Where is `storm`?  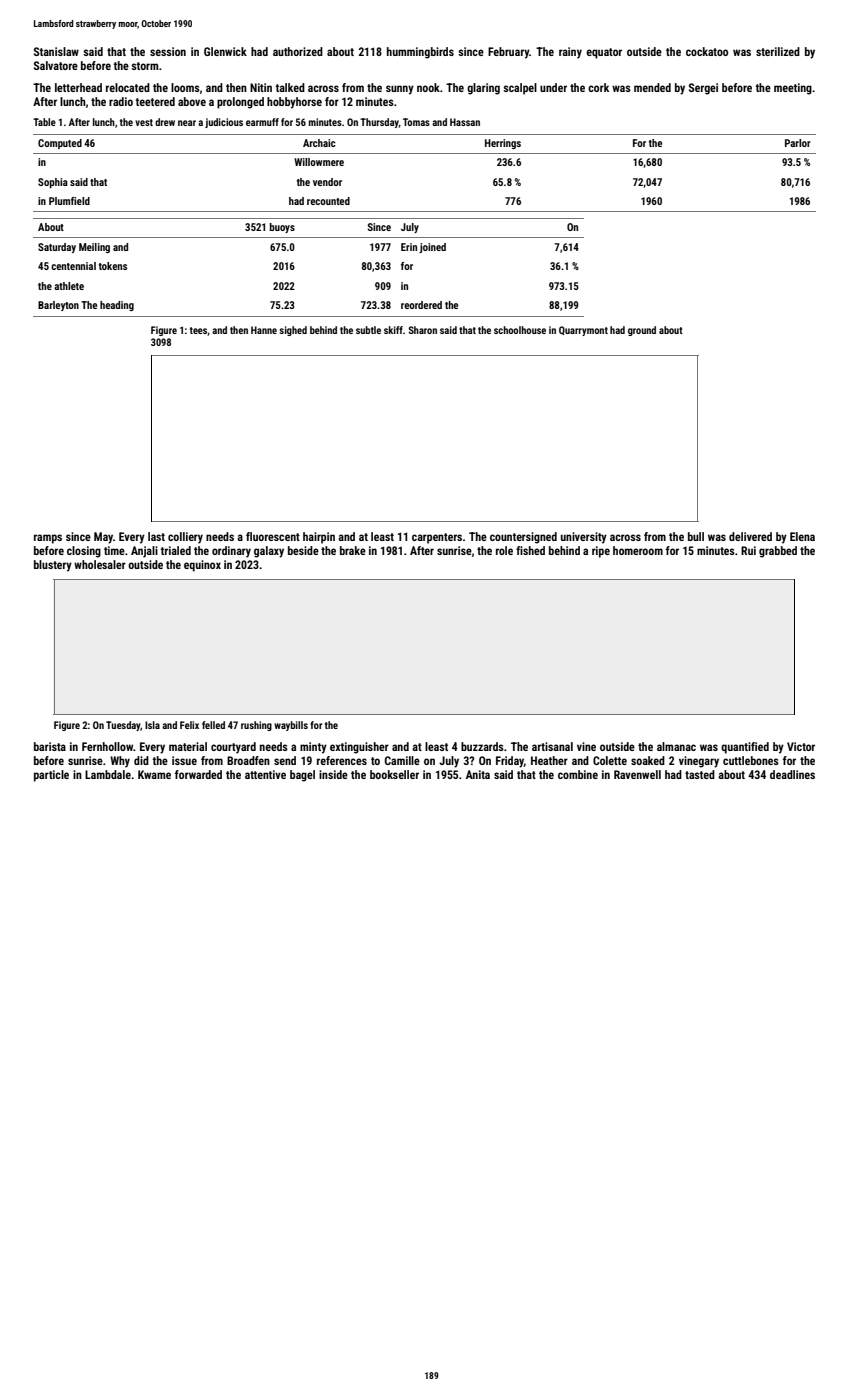 storm is located at coordinates (144, 66).
